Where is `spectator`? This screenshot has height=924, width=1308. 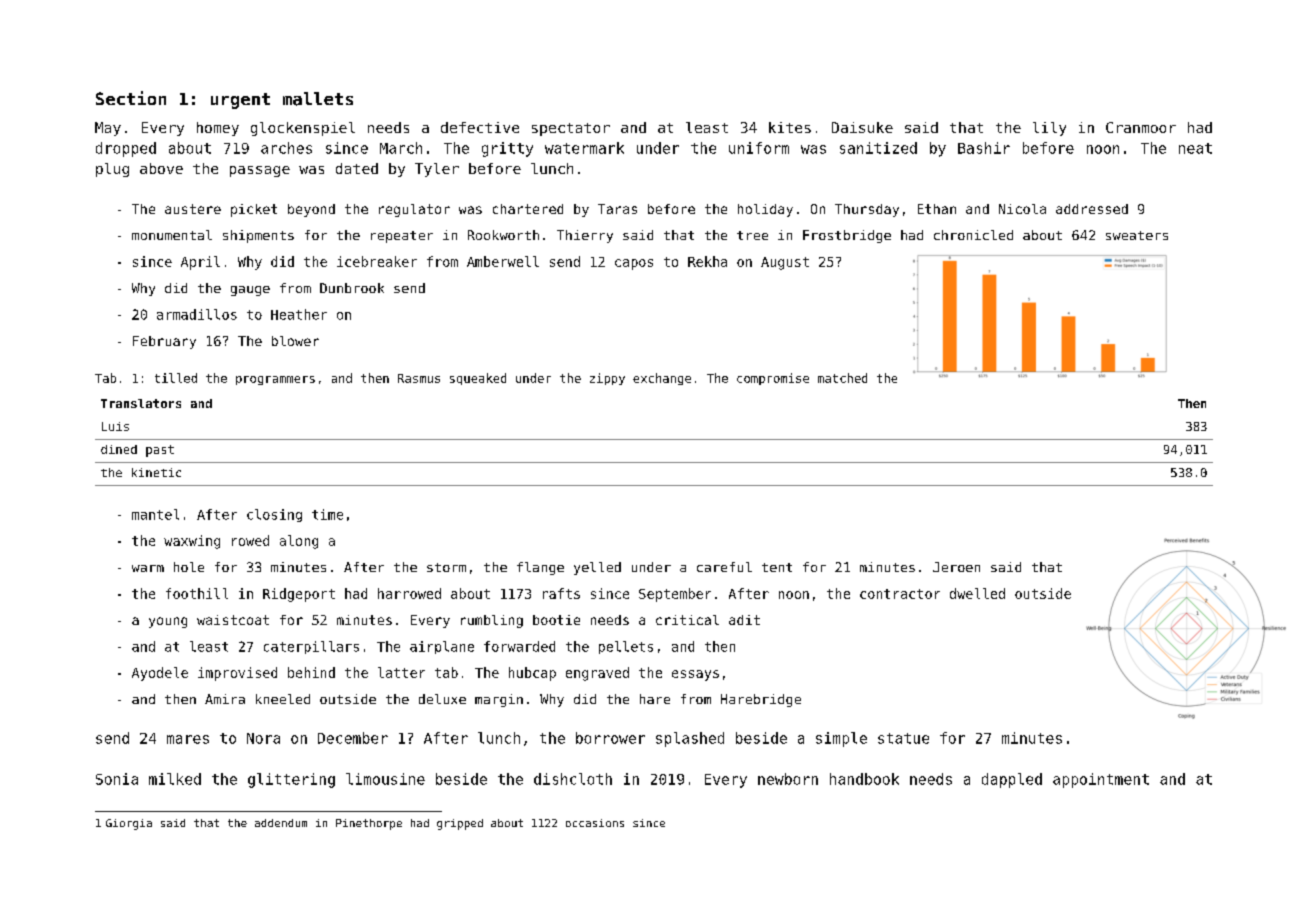 spectator is located at coordinates (571, 129).
